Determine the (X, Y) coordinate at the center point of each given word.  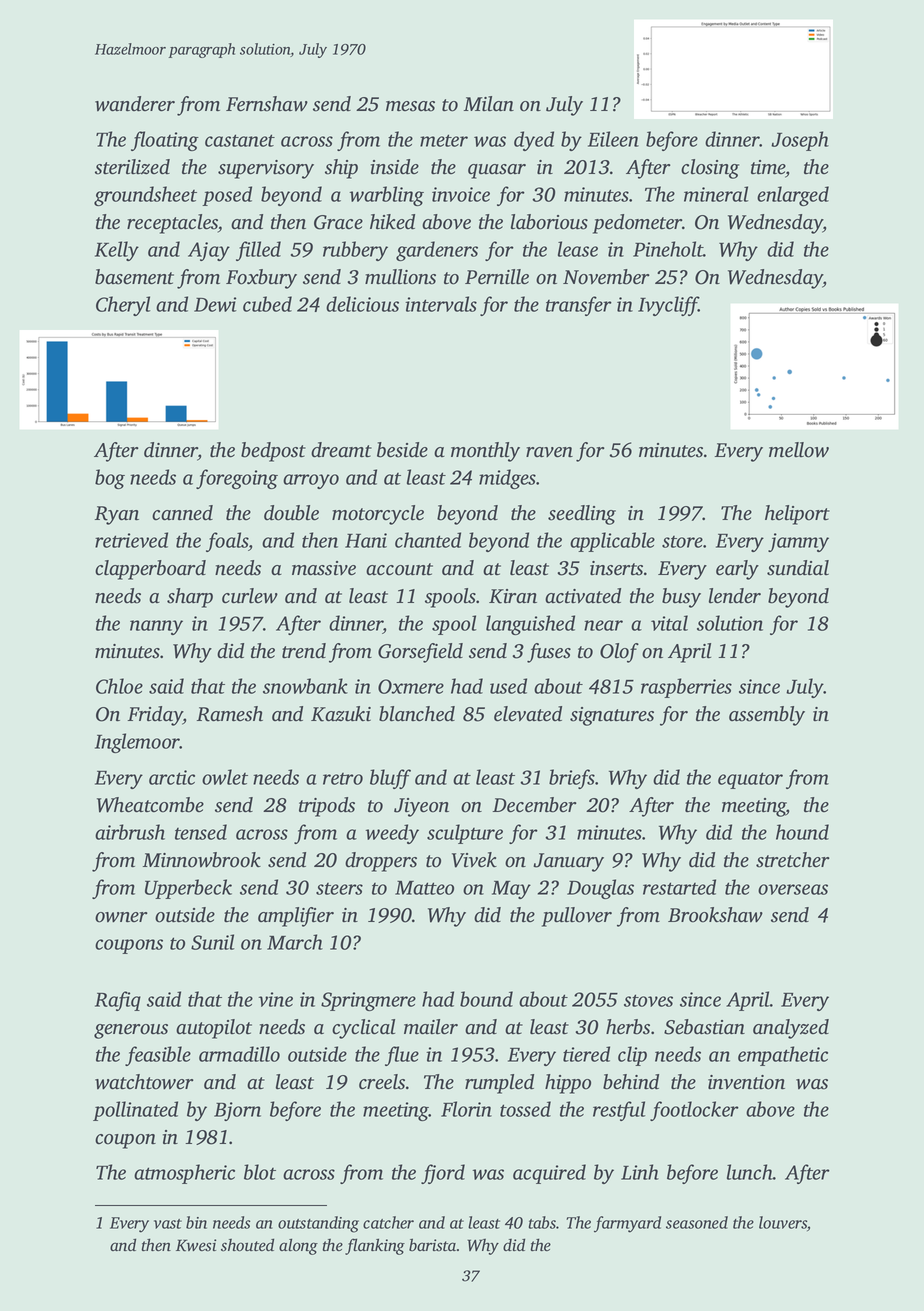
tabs (542, 1222)
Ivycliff (668, 306)
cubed (267, 304)
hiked (392, 222)
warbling (386, 196)
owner (121, 917)
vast (168, 1224)
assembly (767, 716)
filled (258, 251)
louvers (783, 1222)
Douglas (600, 889)
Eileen (613, 139)
